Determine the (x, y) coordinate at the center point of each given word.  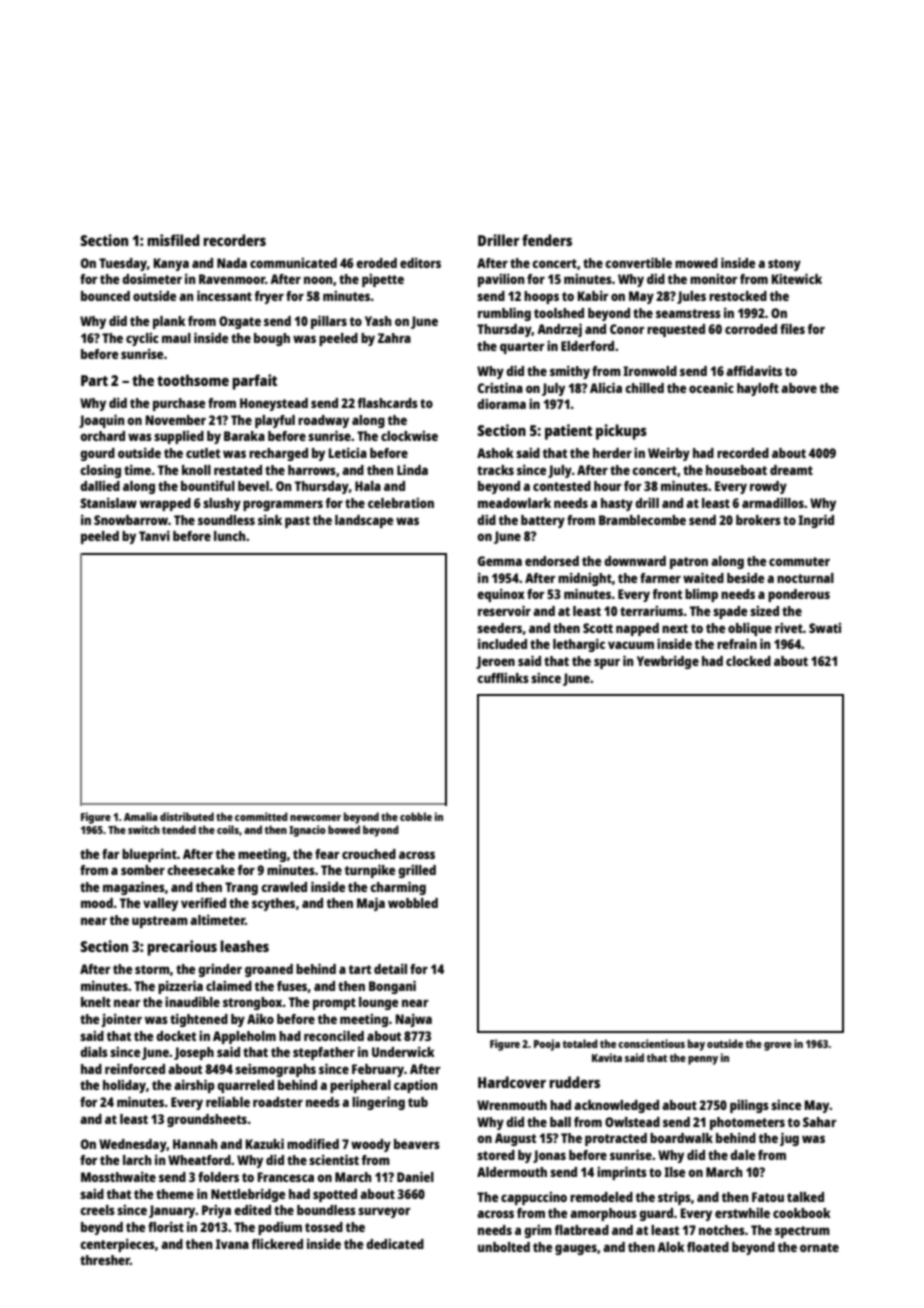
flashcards (388, 403)
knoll (196, 470)
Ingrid (816, 521)
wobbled (413, 903)
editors (420, 262)
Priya (216, 1211)
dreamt (791, 470)
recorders (234, 240)
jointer (121, 1020)
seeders (499, 628)
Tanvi (154, 535)
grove (778, 1046)
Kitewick (797, 278)
